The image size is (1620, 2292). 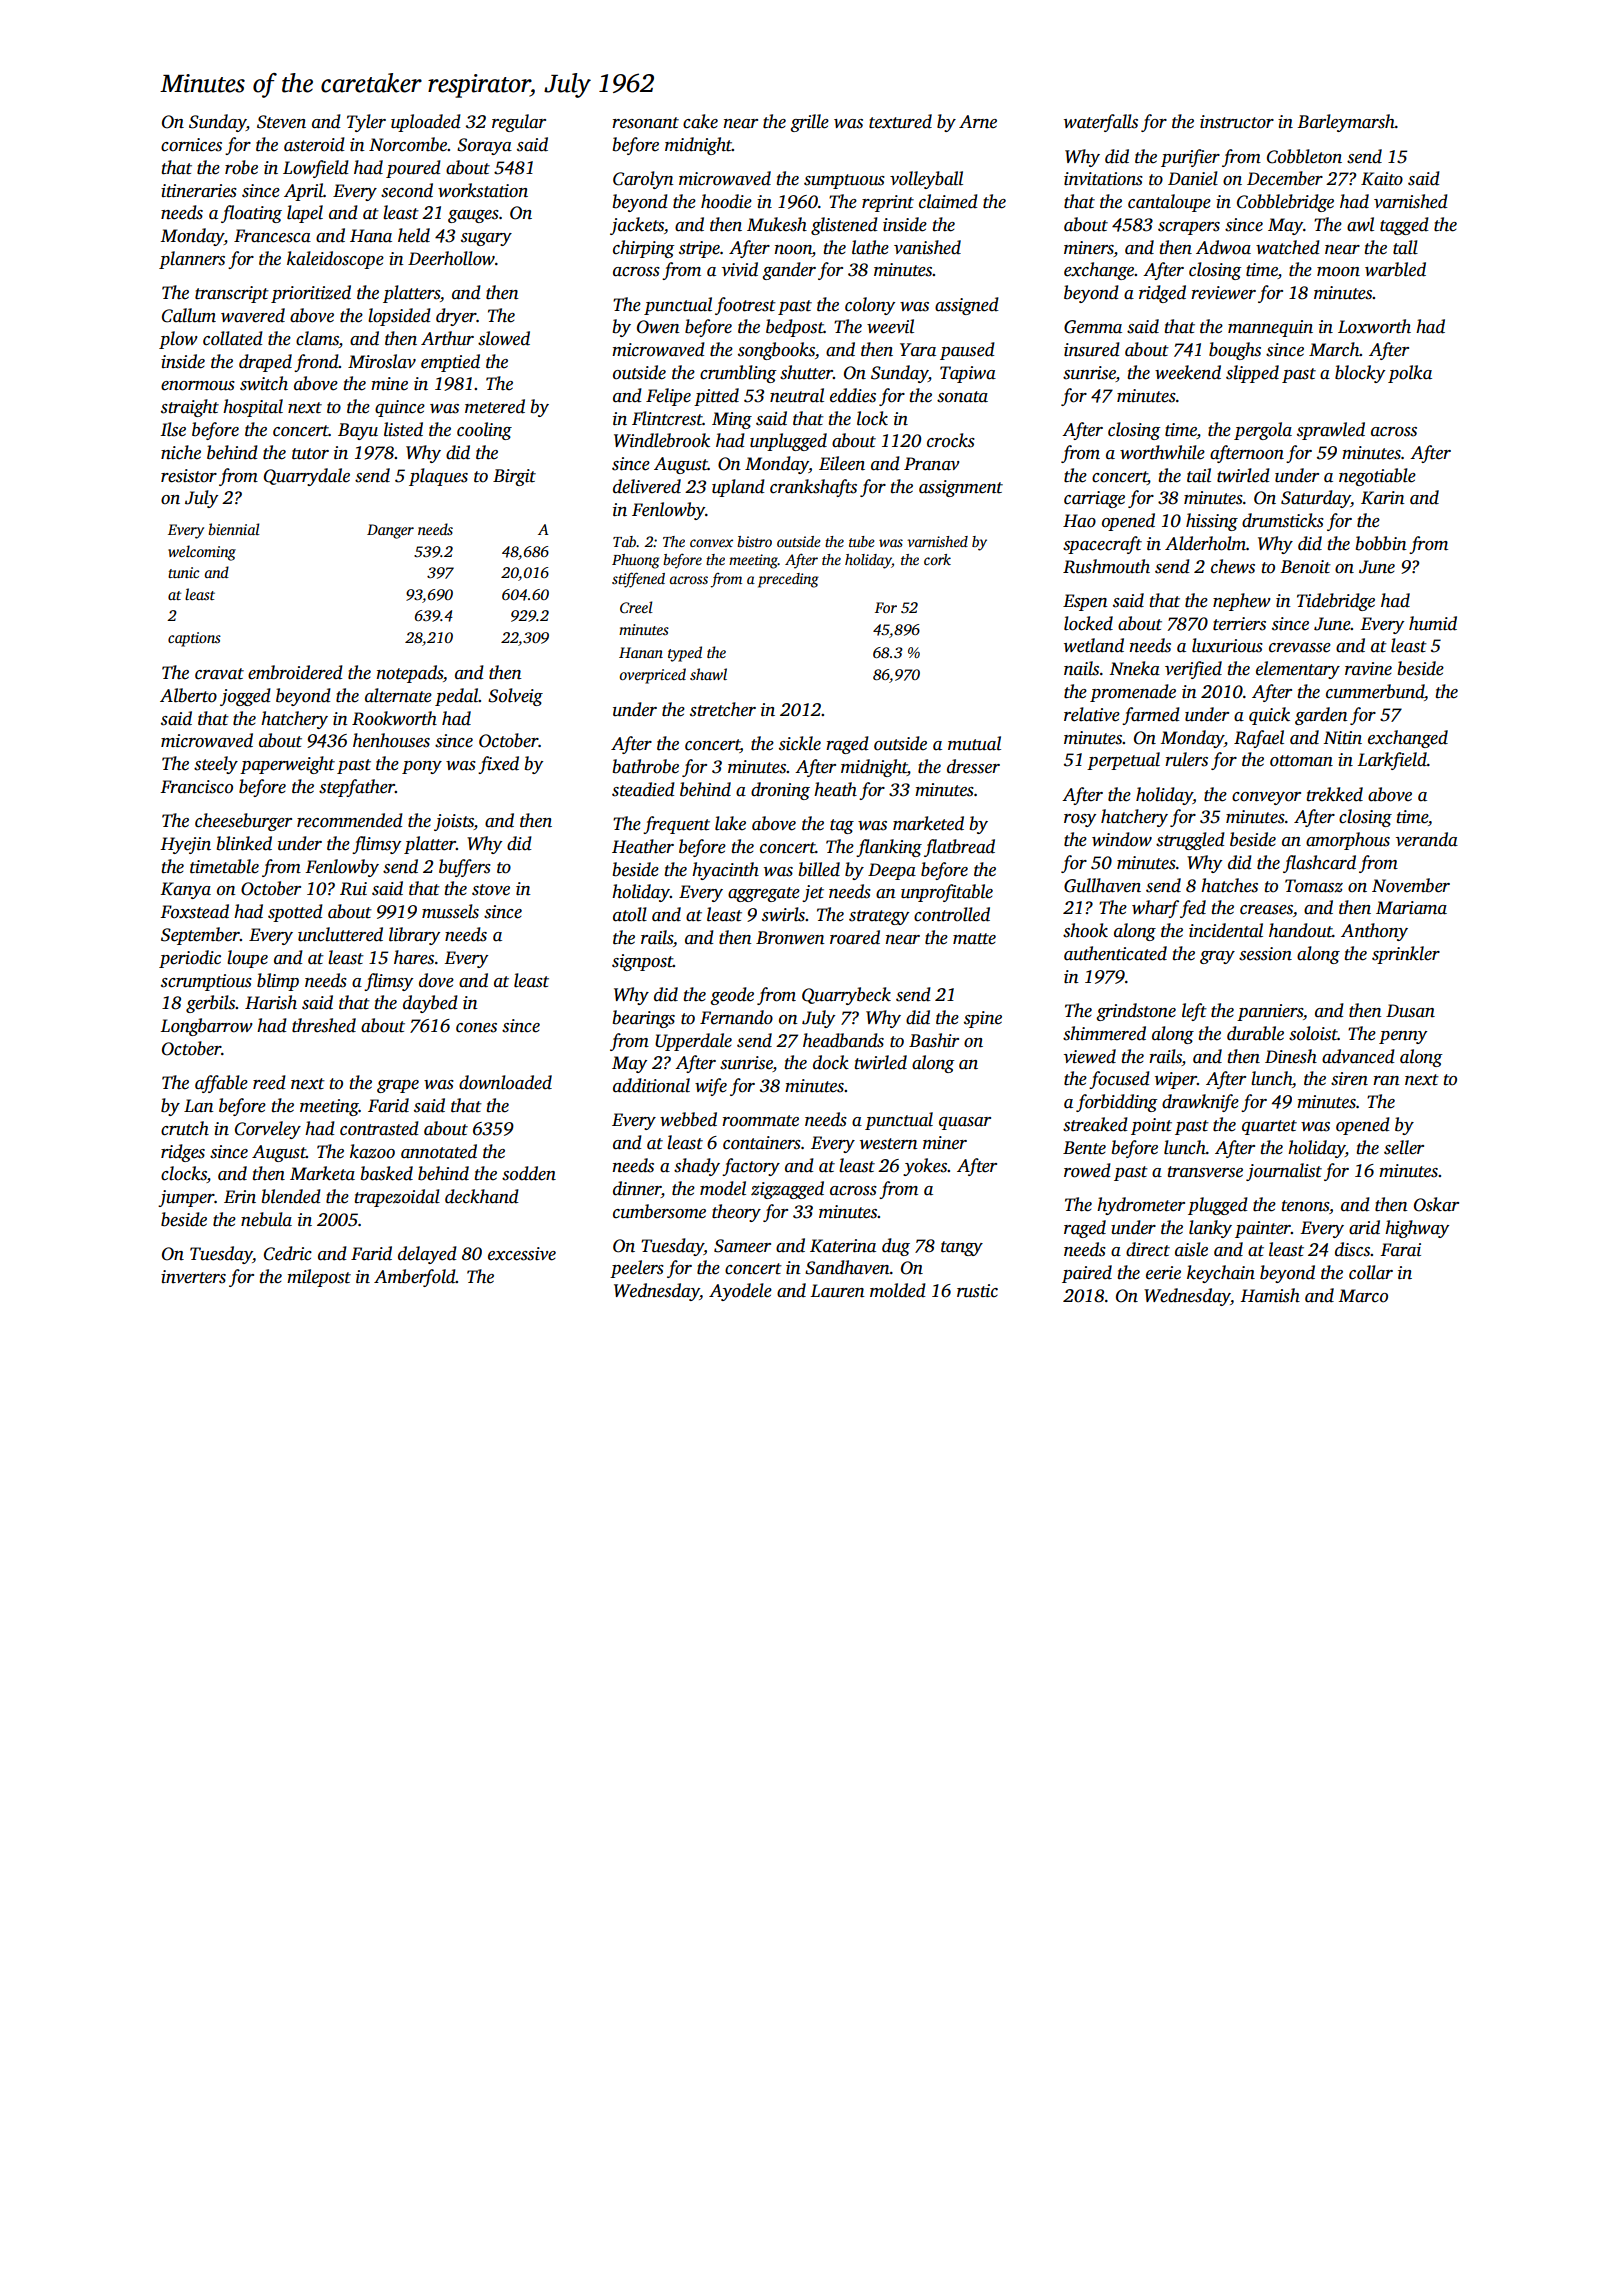 What do you see at coordinates (234, 529) in the document?
I see `biennial` at bounding box center [234, 529].
